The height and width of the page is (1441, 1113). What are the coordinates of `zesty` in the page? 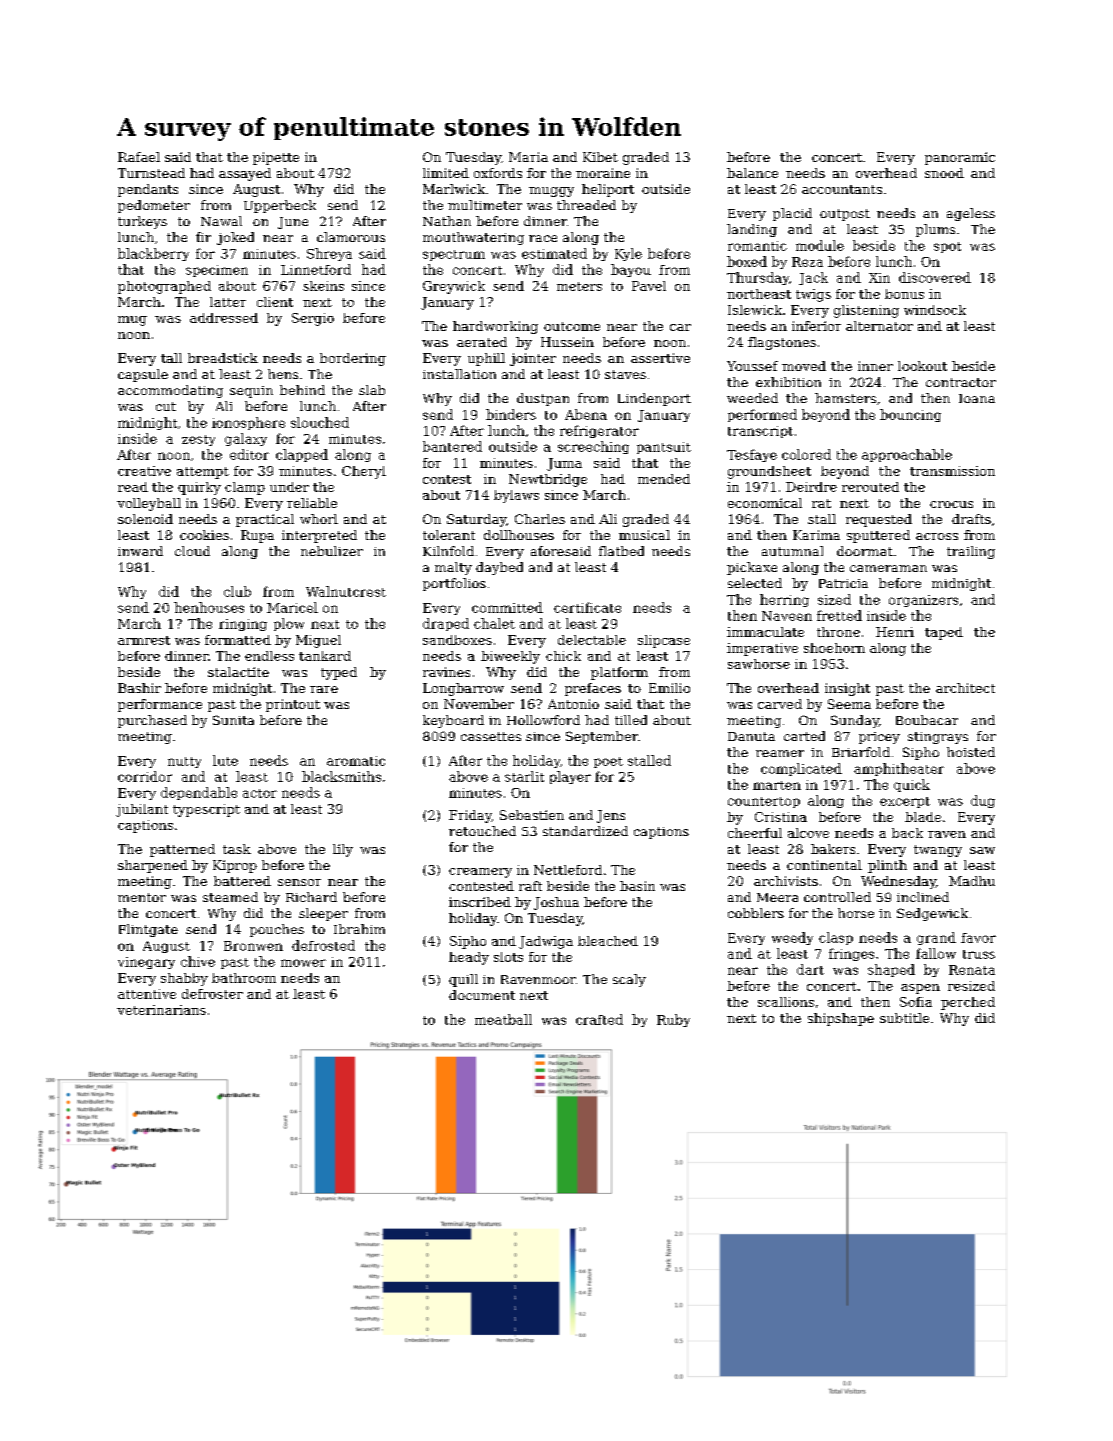 It's located at (198, 440).
